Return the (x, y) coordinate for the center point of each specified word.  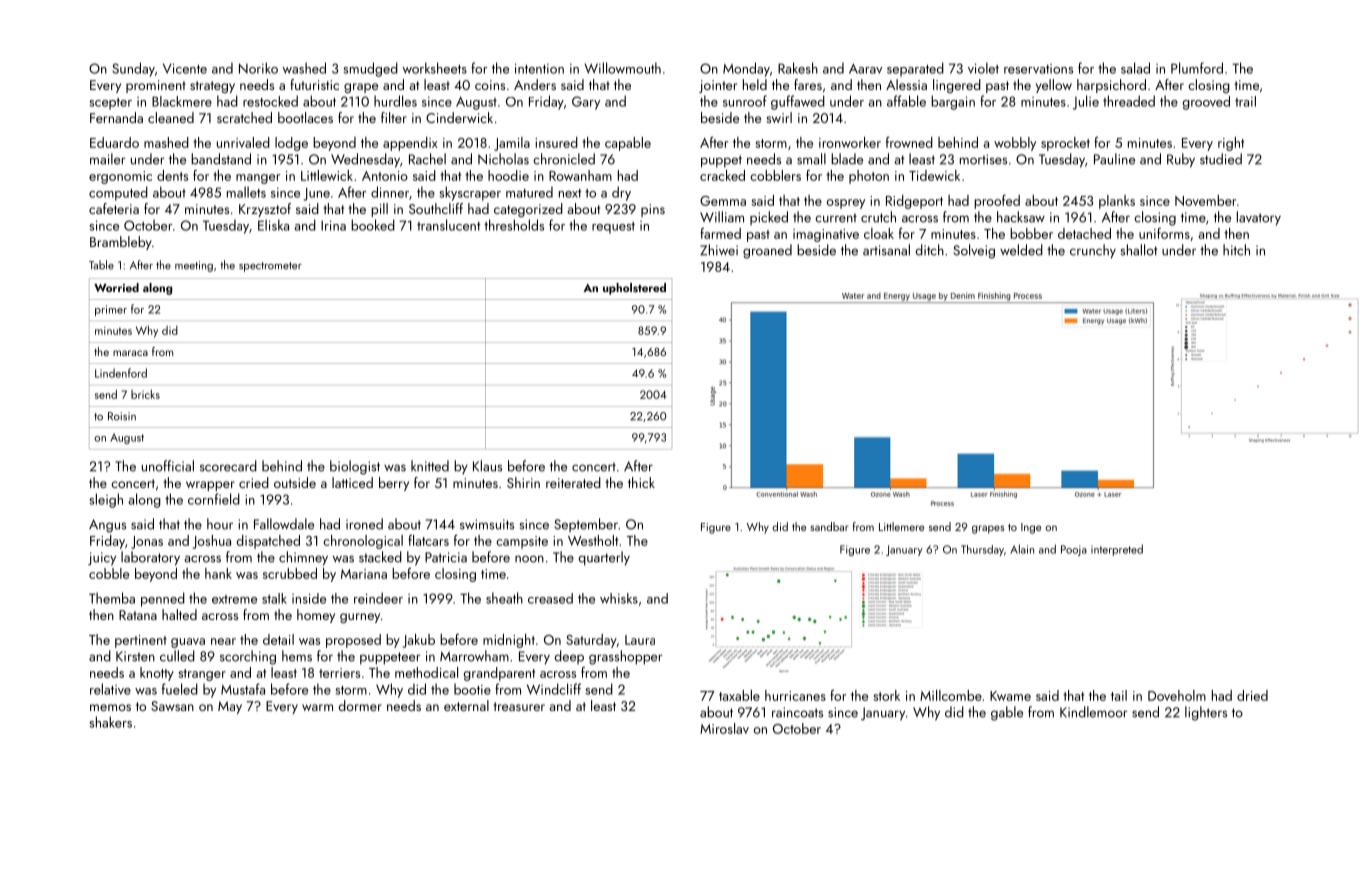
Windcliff (554, 689)
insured (556, 142)
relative (110, 689)
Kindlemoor (1093, 712)
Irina (333, 225)
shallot (1139, 250)
